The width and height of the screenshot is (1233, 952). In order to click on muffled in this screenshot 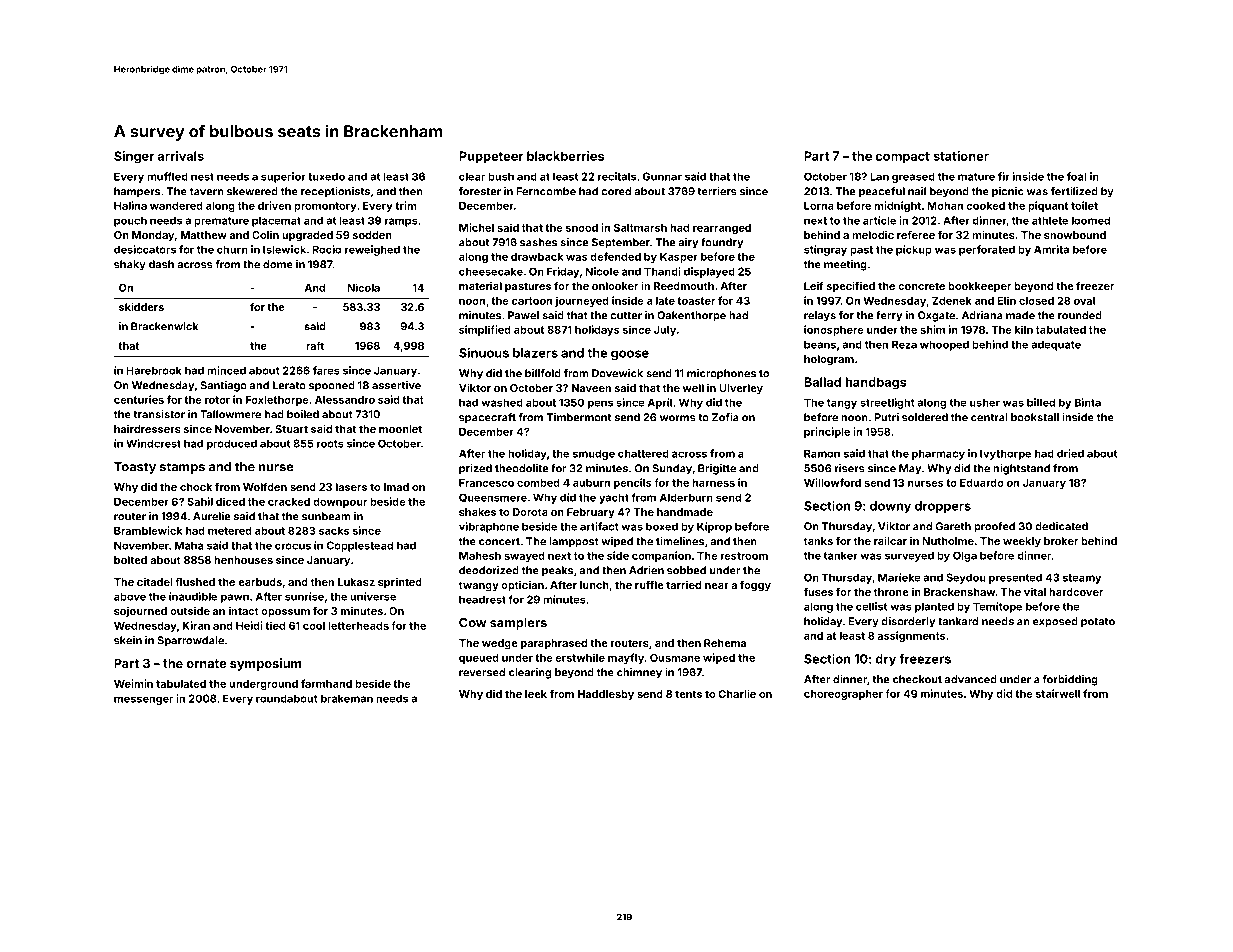, I will do `click(167, 176)`.
